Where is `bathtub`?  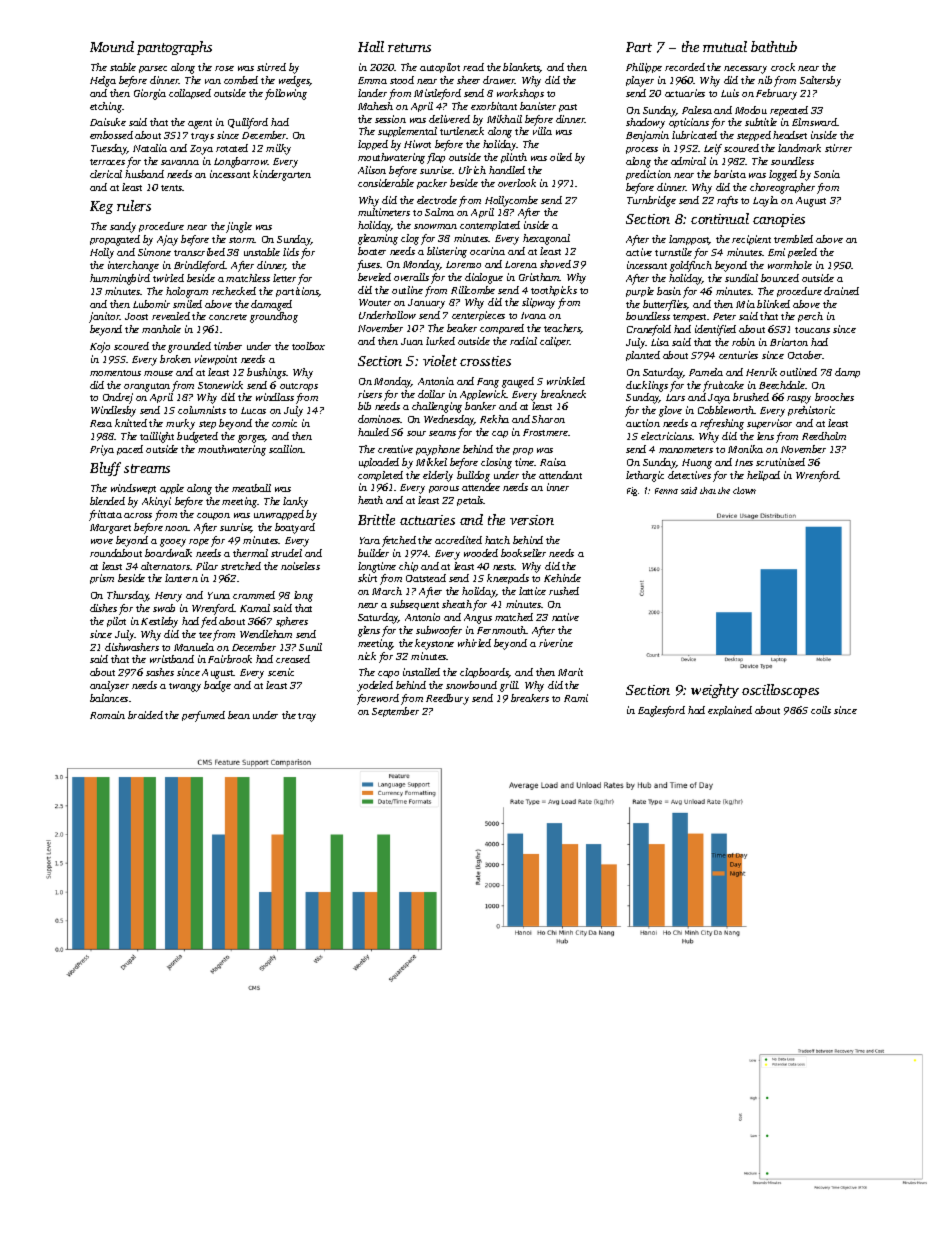
bathtub is located at coordinates (774, 46).
